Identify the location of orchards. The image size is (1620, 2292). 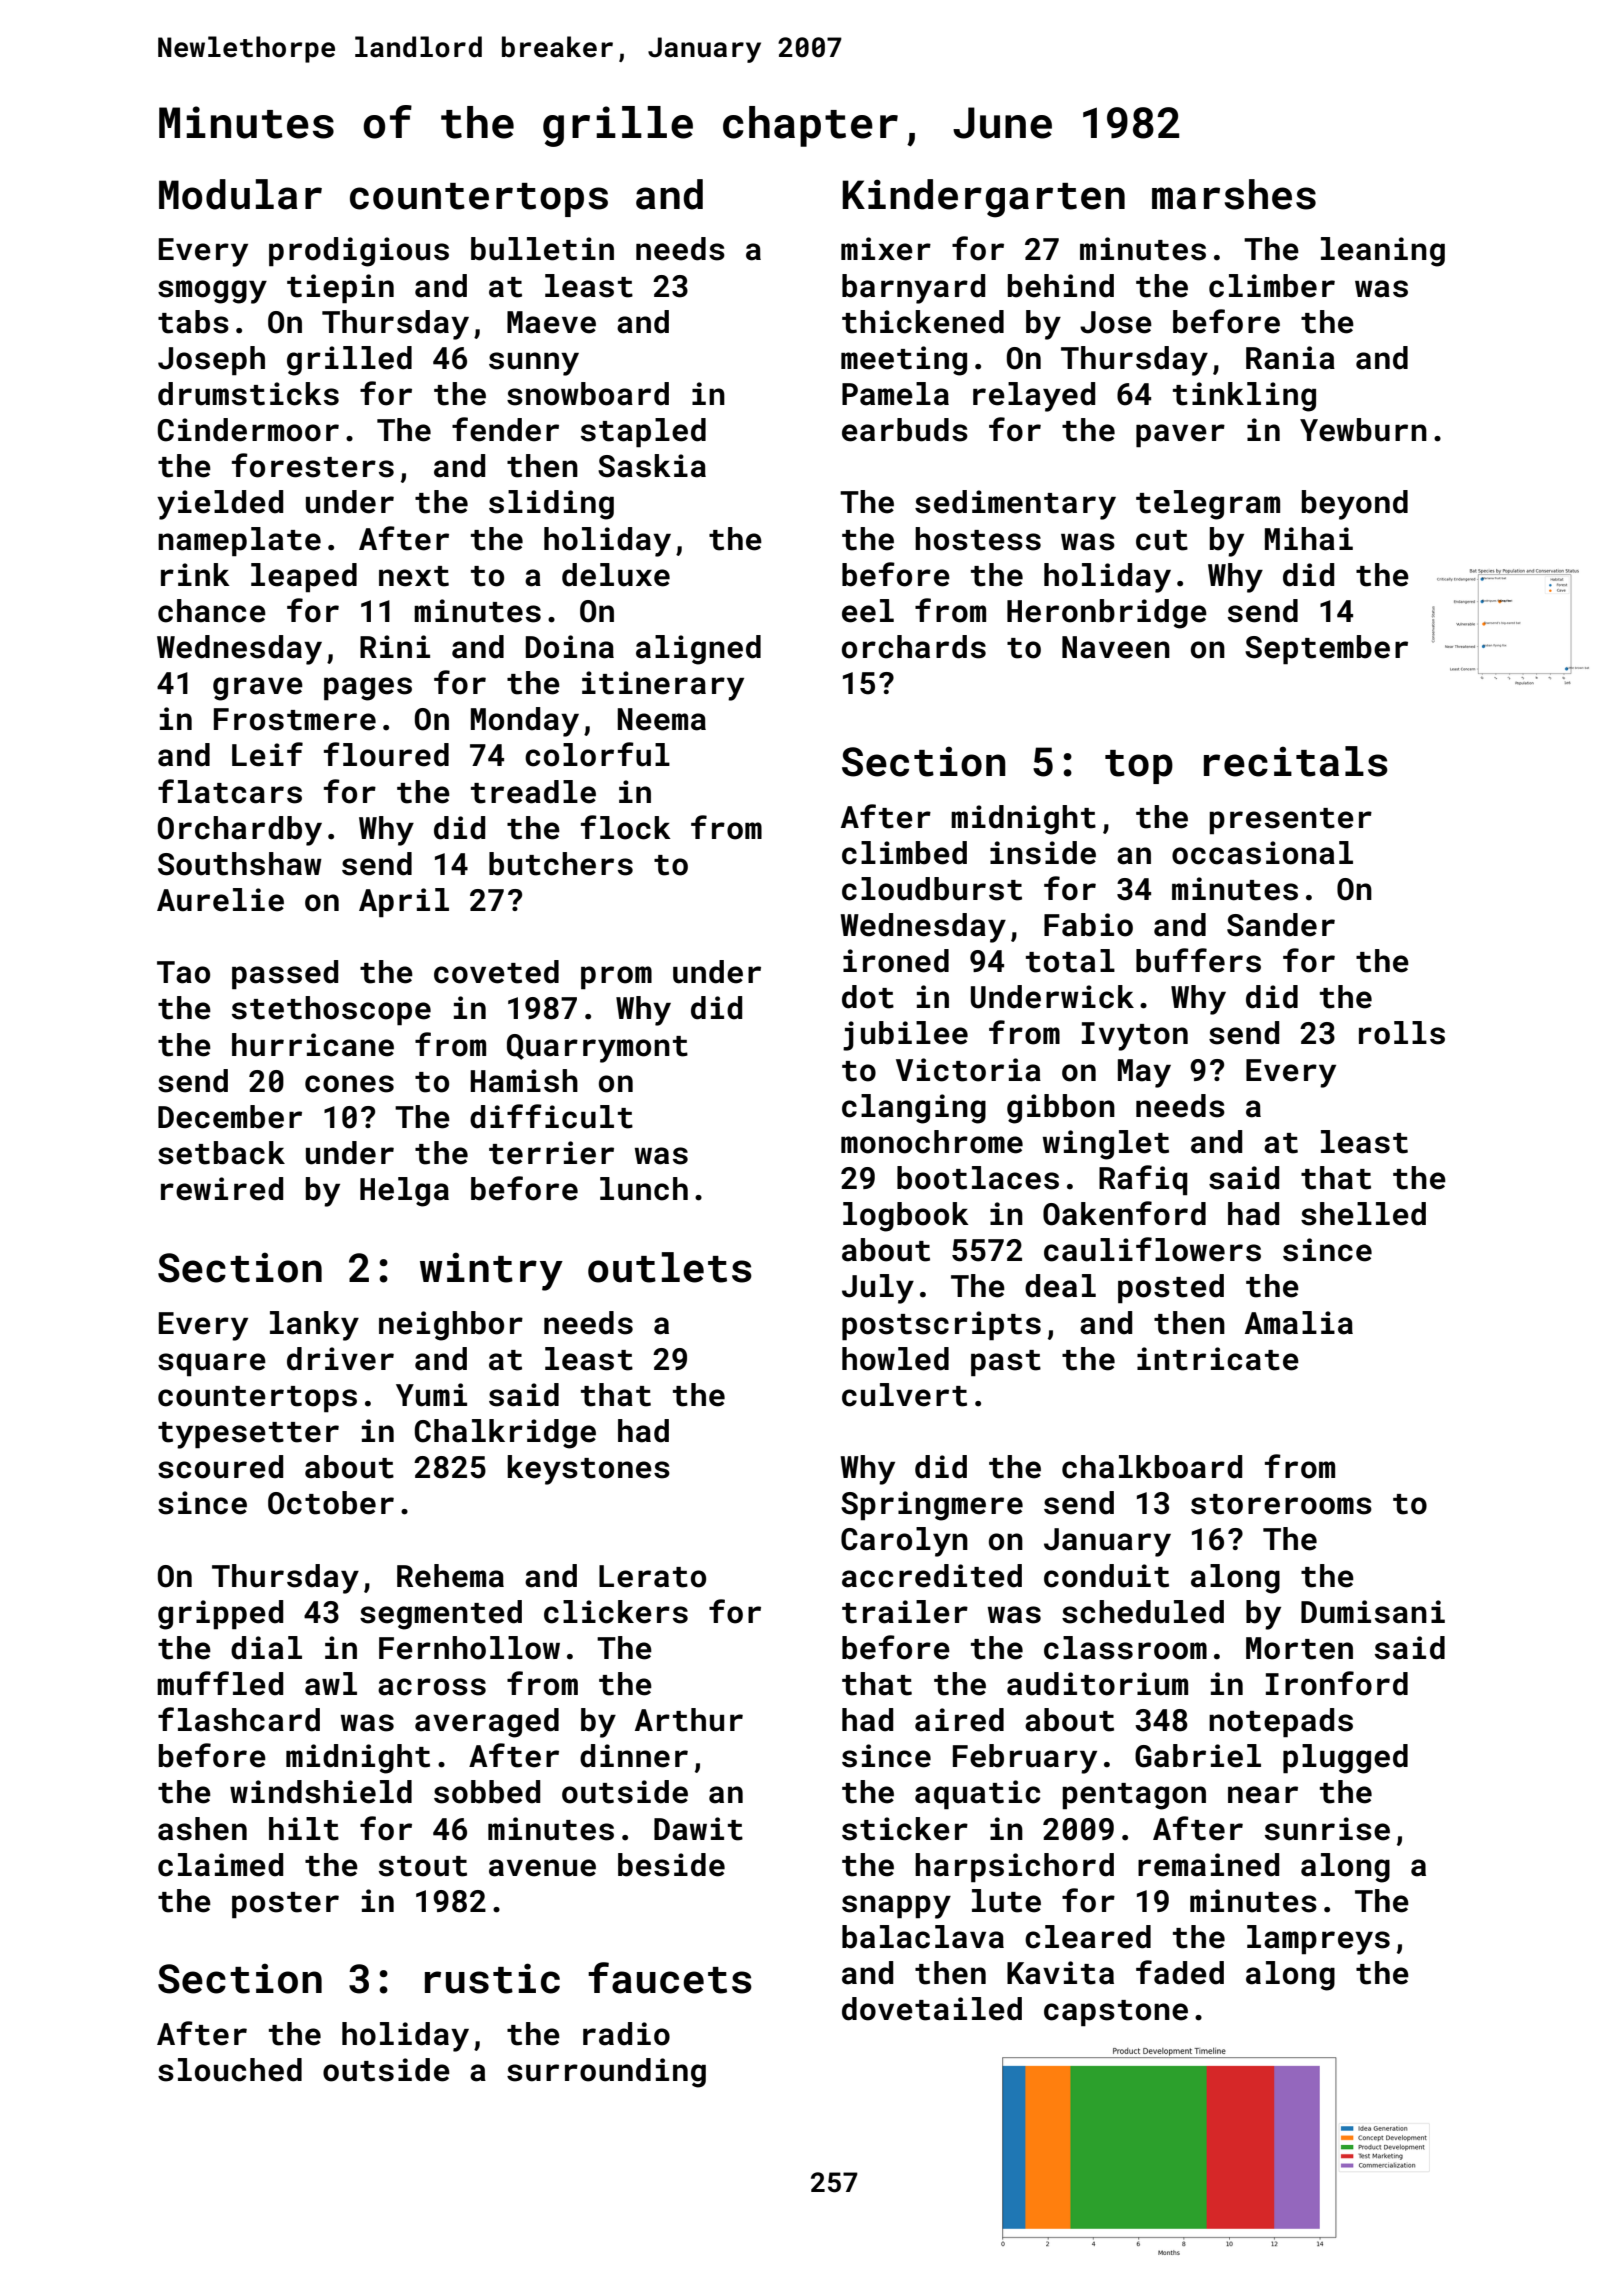
(914, 647).
